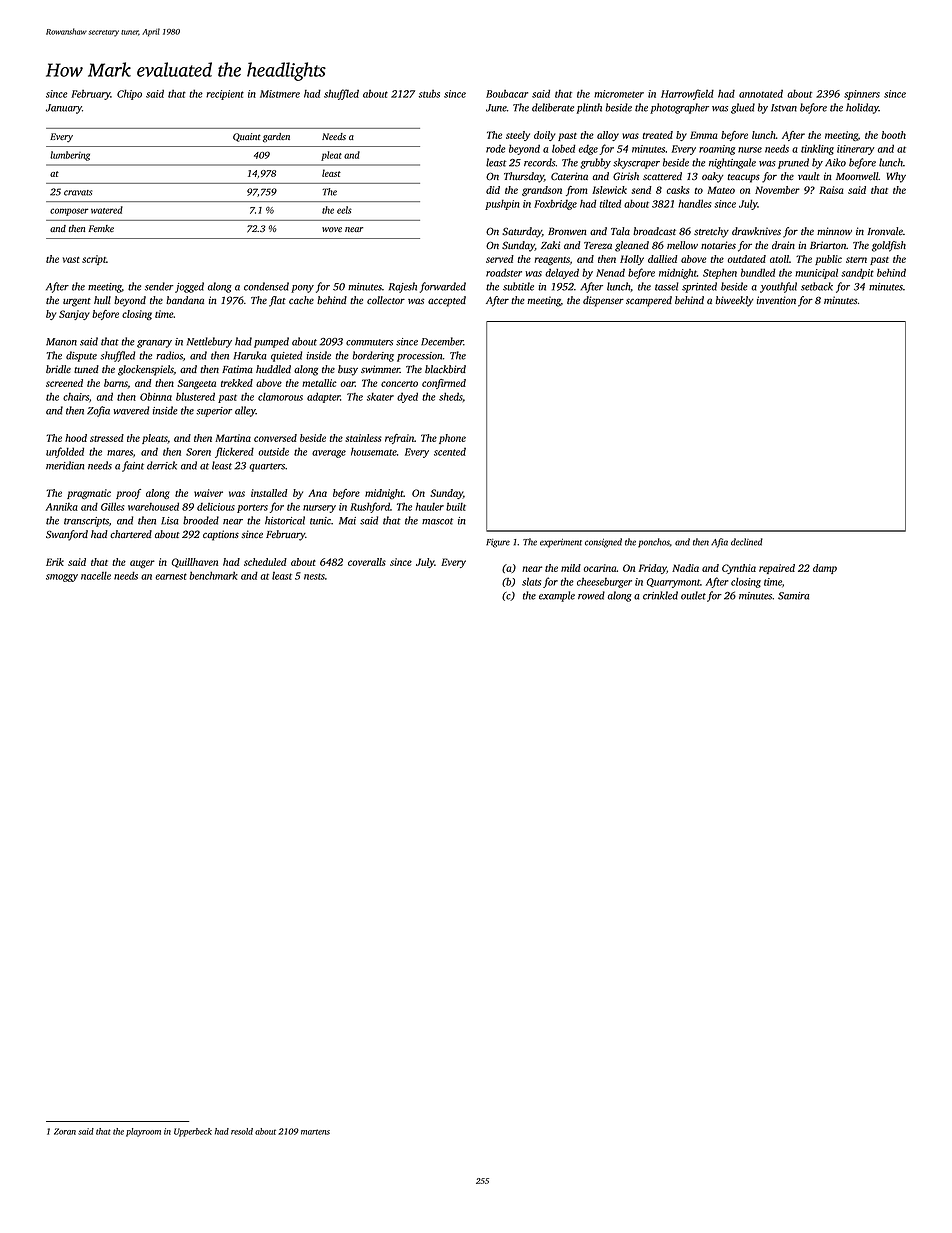 The image size is (952, 1233). I want to click on Afia, so click(719, 543).
